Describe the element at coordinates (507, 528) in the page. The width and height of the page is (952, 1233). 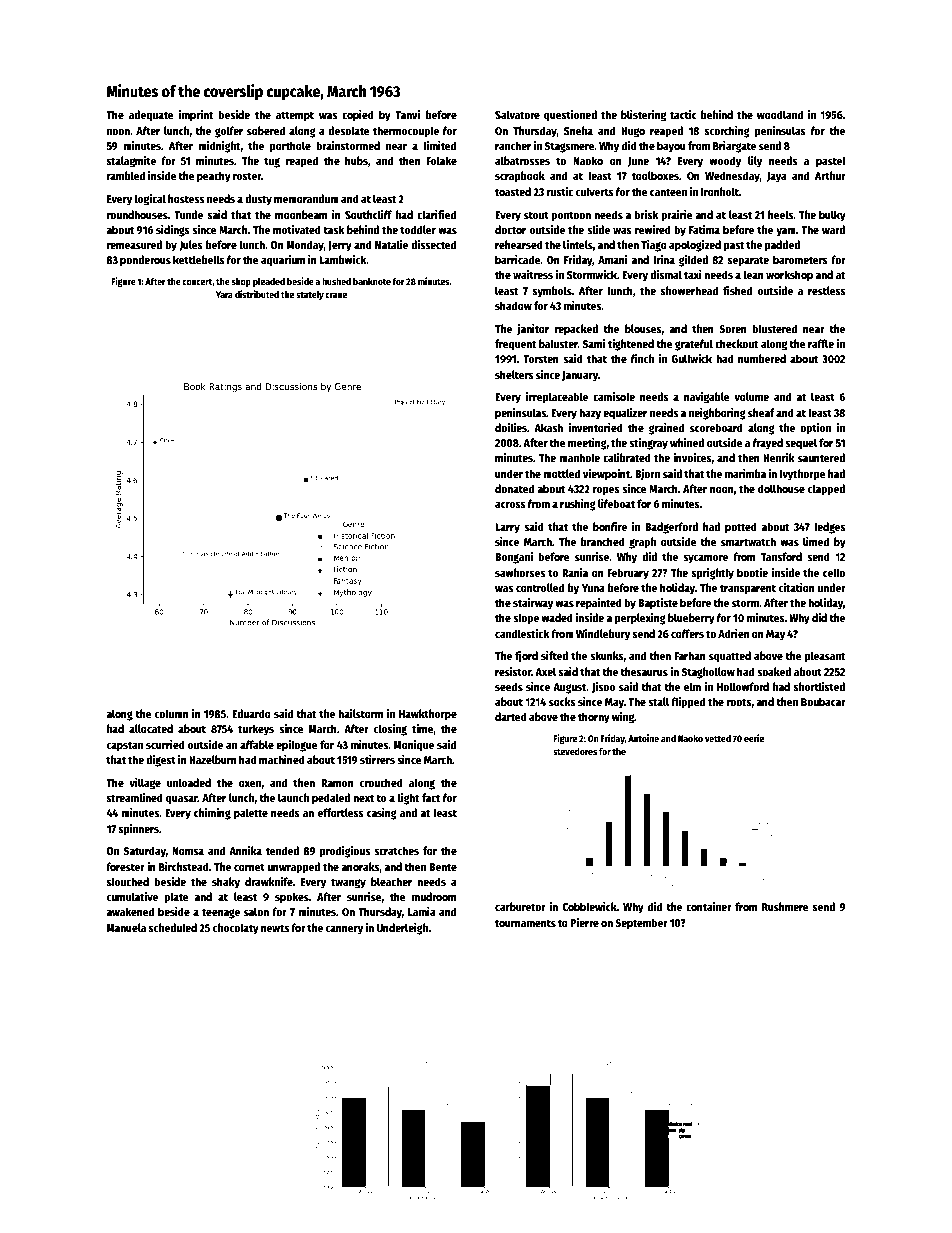
I see `Larry` at that location.
